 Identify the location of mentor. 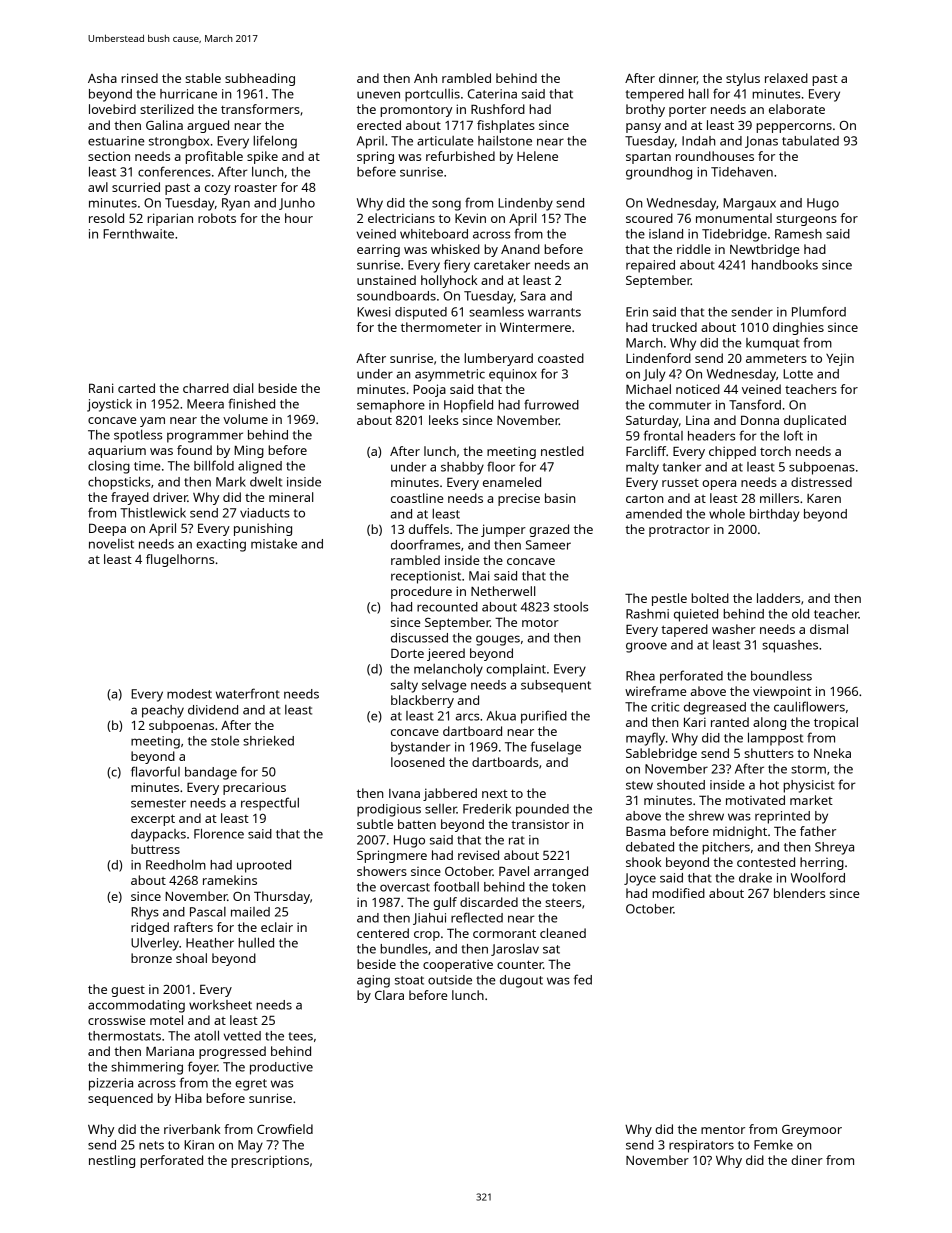
(723, 1129).
